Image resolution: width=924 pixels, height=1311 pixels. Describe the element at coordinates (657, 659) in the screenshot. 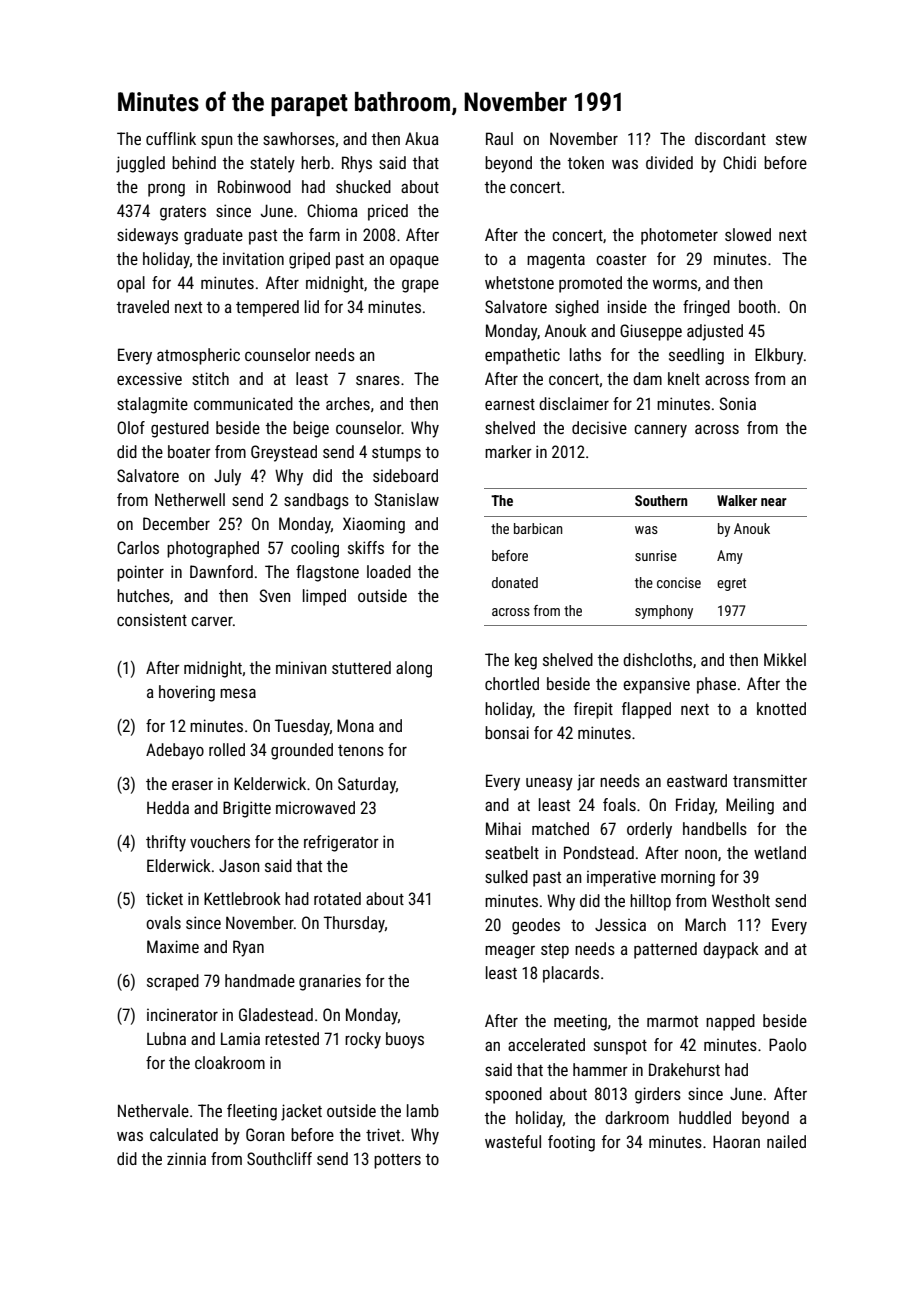

I see `dishcloths` at that location.
